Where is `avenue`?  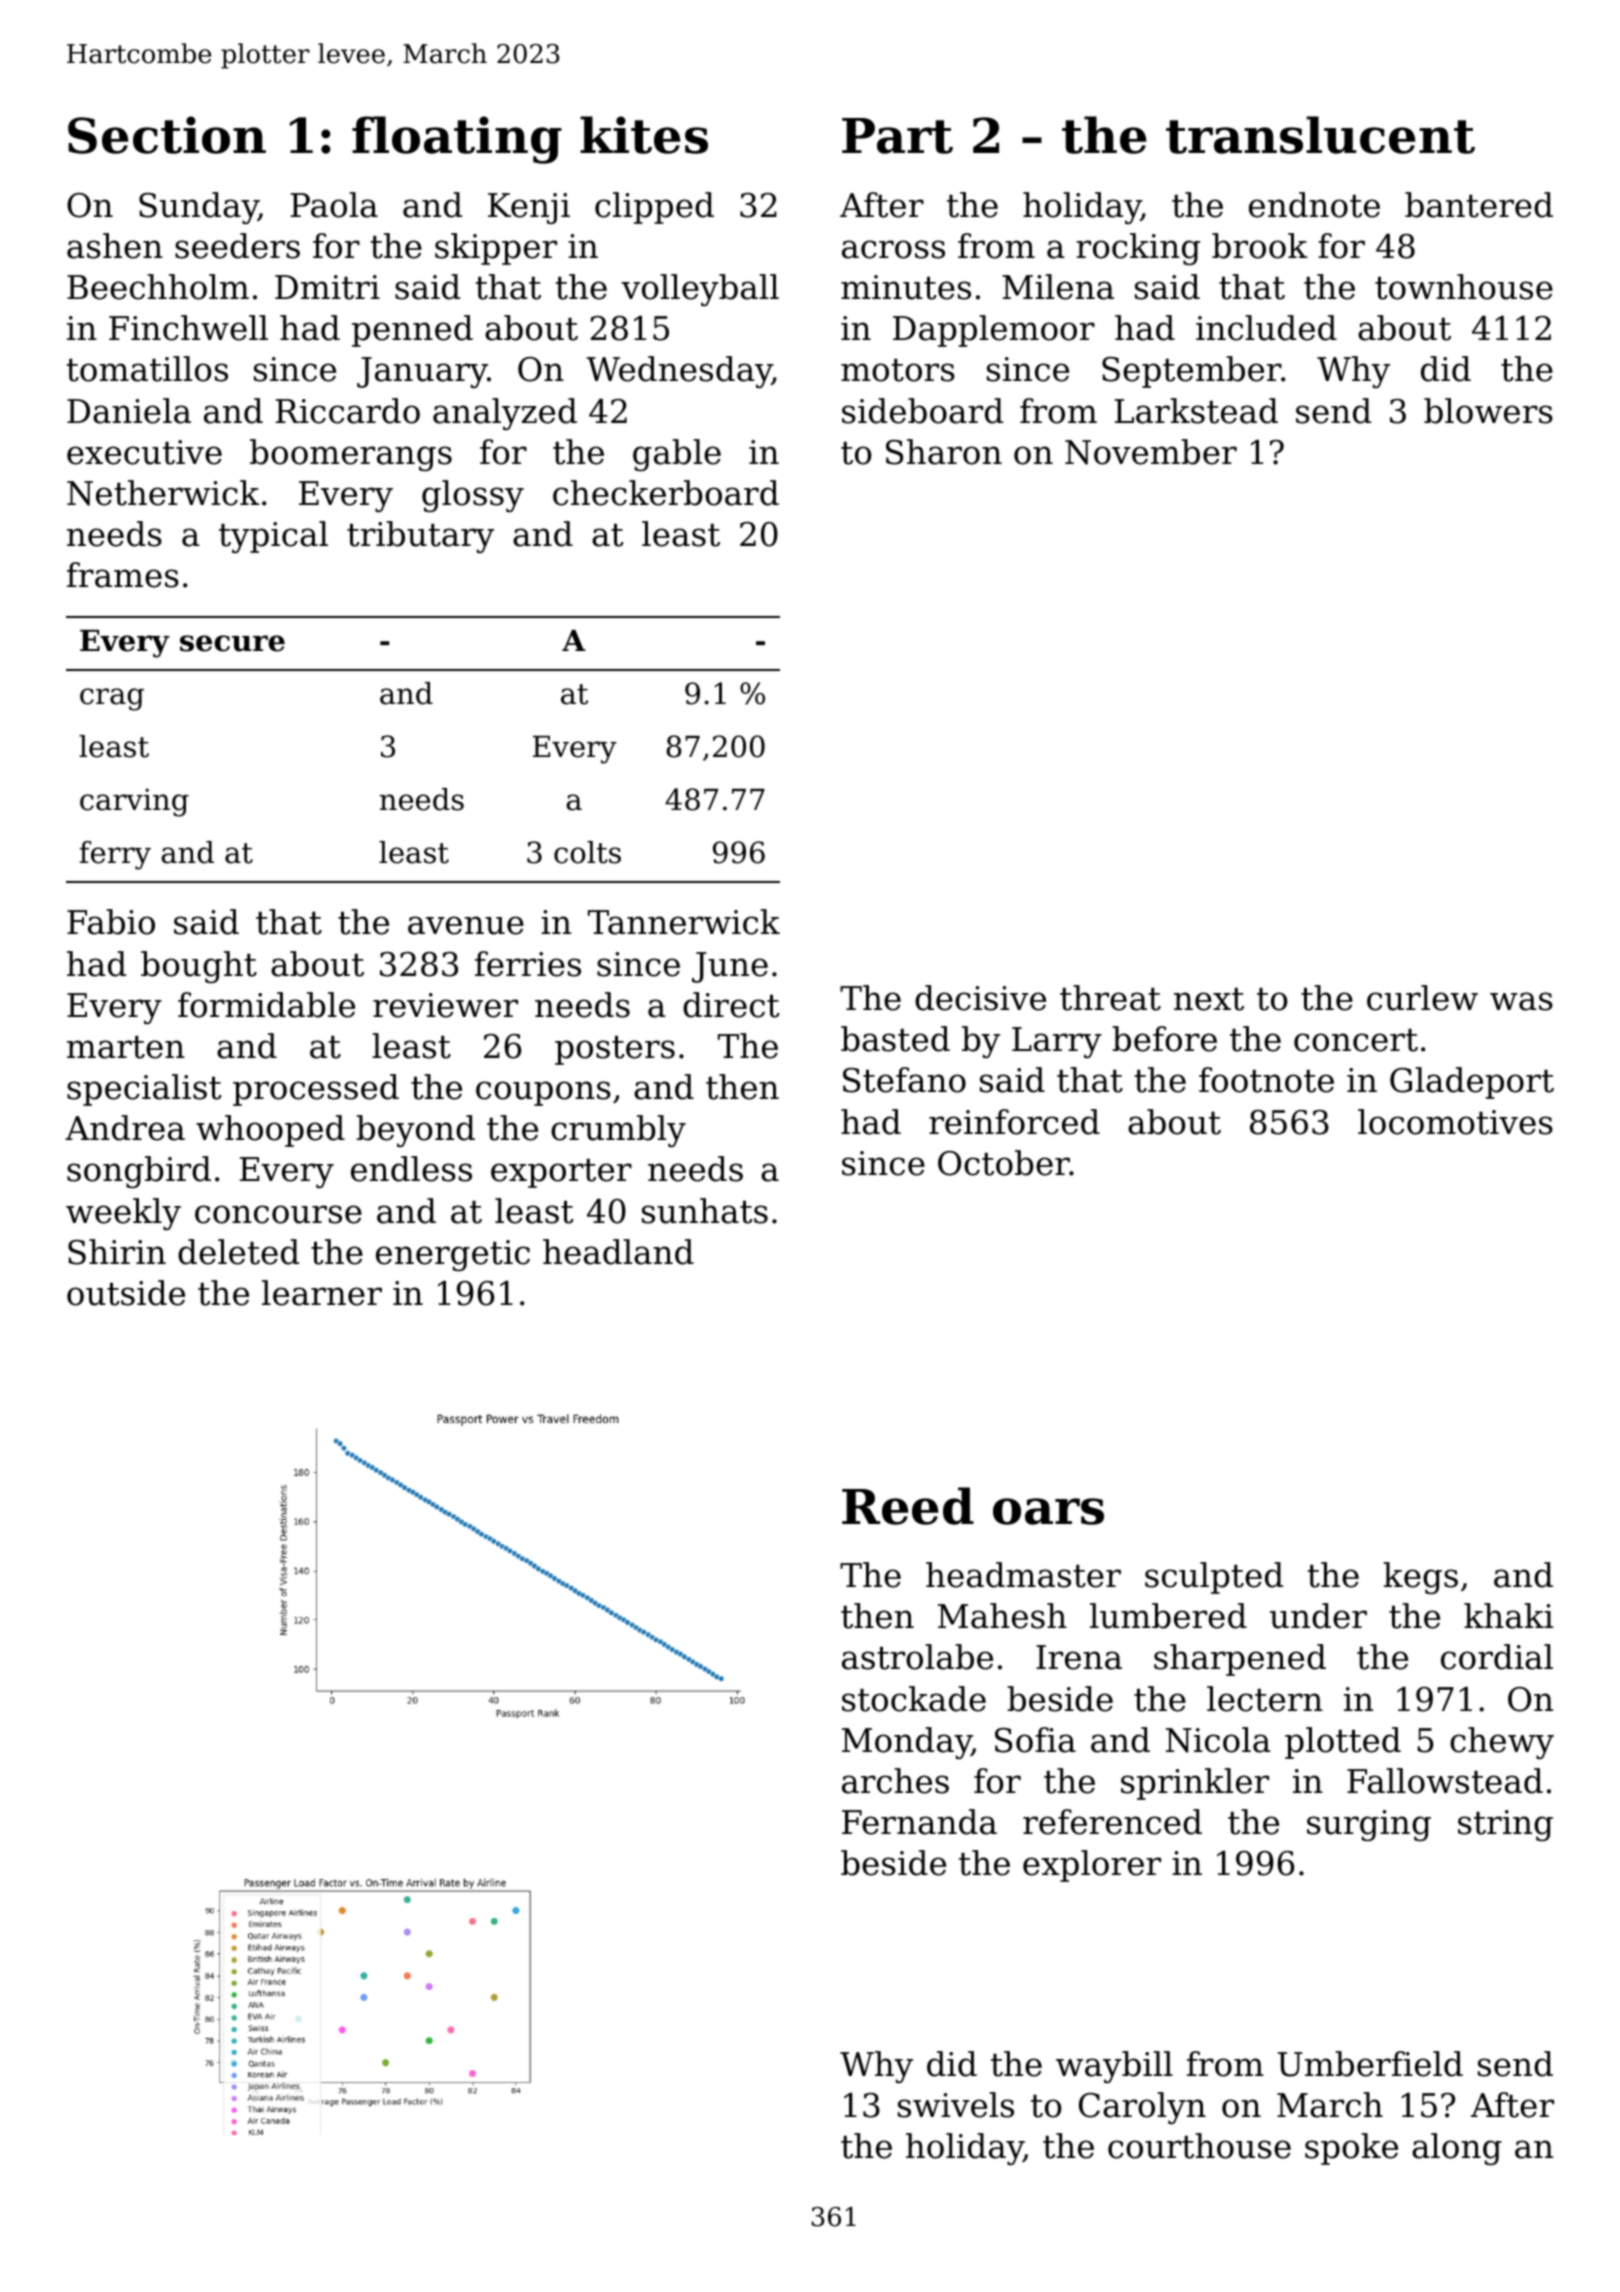 avenue is located at coordinates (466, 925).
